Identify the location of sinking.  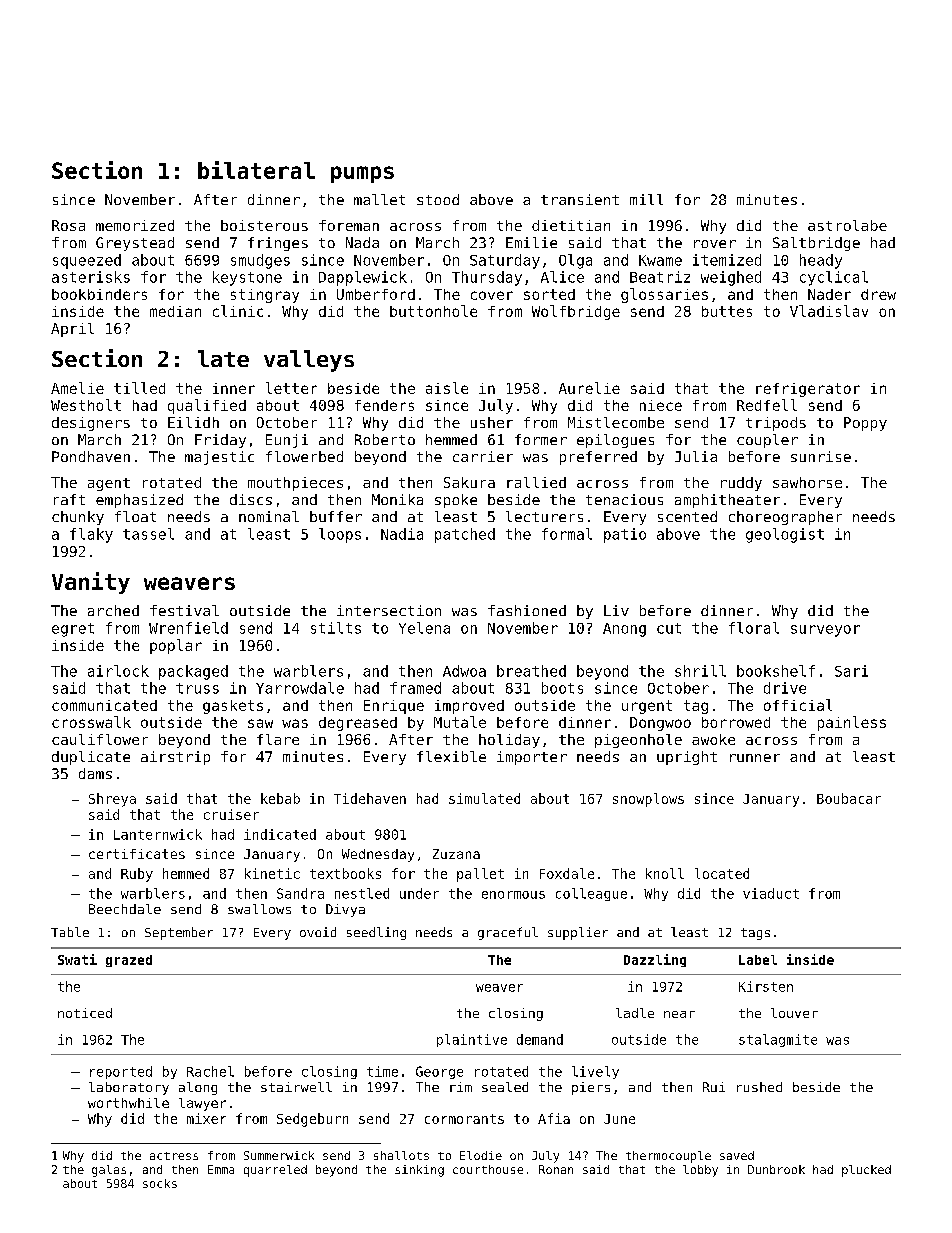
(419, 1171).
